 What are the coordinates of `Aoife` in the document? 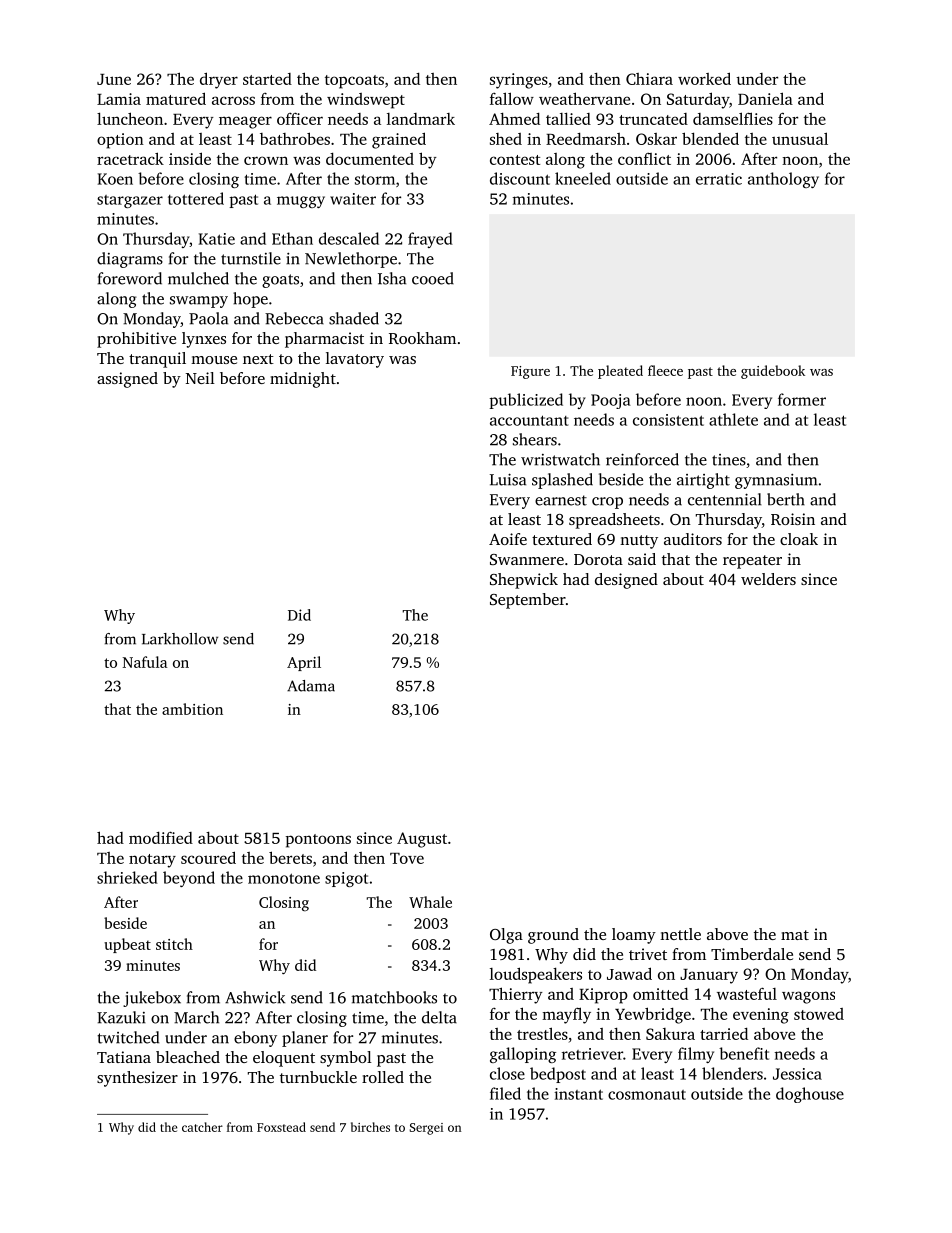 It's located at (508, 539).
